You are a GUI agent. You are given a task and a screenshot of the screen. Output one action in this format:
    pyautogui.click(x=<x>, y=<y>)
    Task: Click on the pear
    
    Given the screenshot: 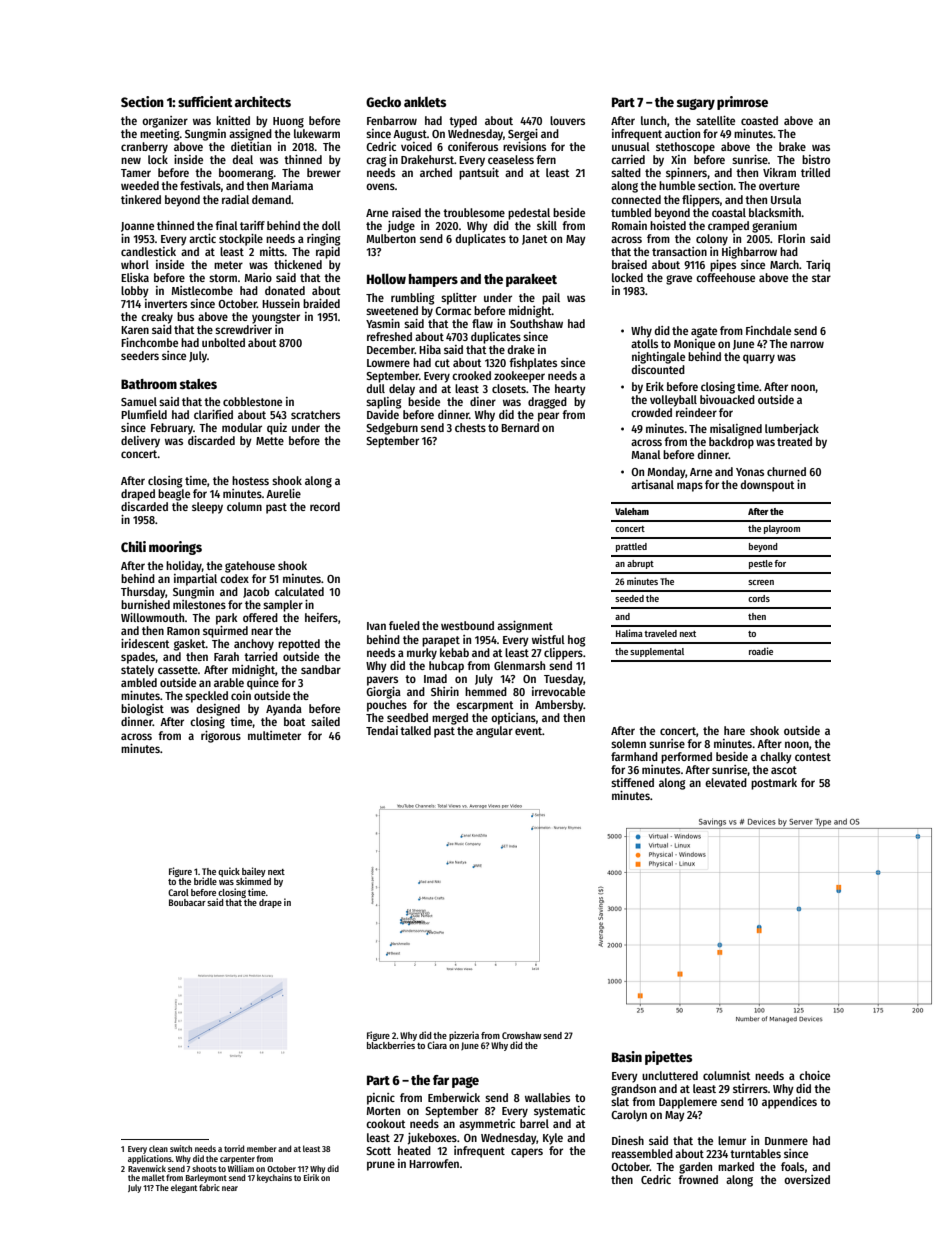 What is the action you would take?
    pyautogui.click(x=548, y=417)
